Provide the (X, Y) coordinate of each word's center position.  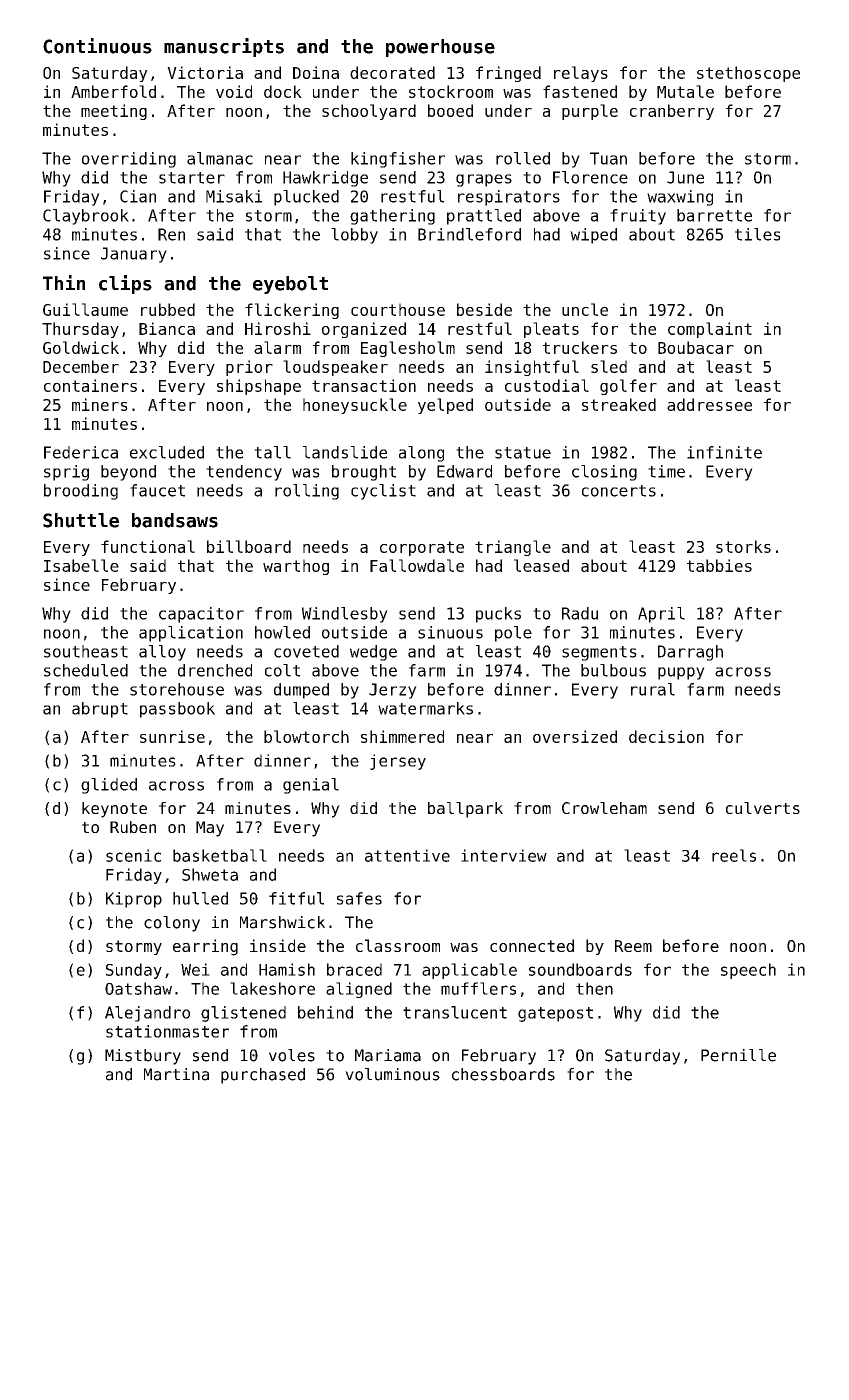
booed (450, 110)
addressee (709, 404)
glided (109, 786)
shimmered (402, 736)
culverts (763, 808)
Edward (464, 471)
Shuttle (81, 520)
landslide (345, 452)
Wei (195, 969)
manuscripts (224, 47)
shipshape (259, 387)
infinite (724, 452)
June (685, 177)
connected (532, 945)
